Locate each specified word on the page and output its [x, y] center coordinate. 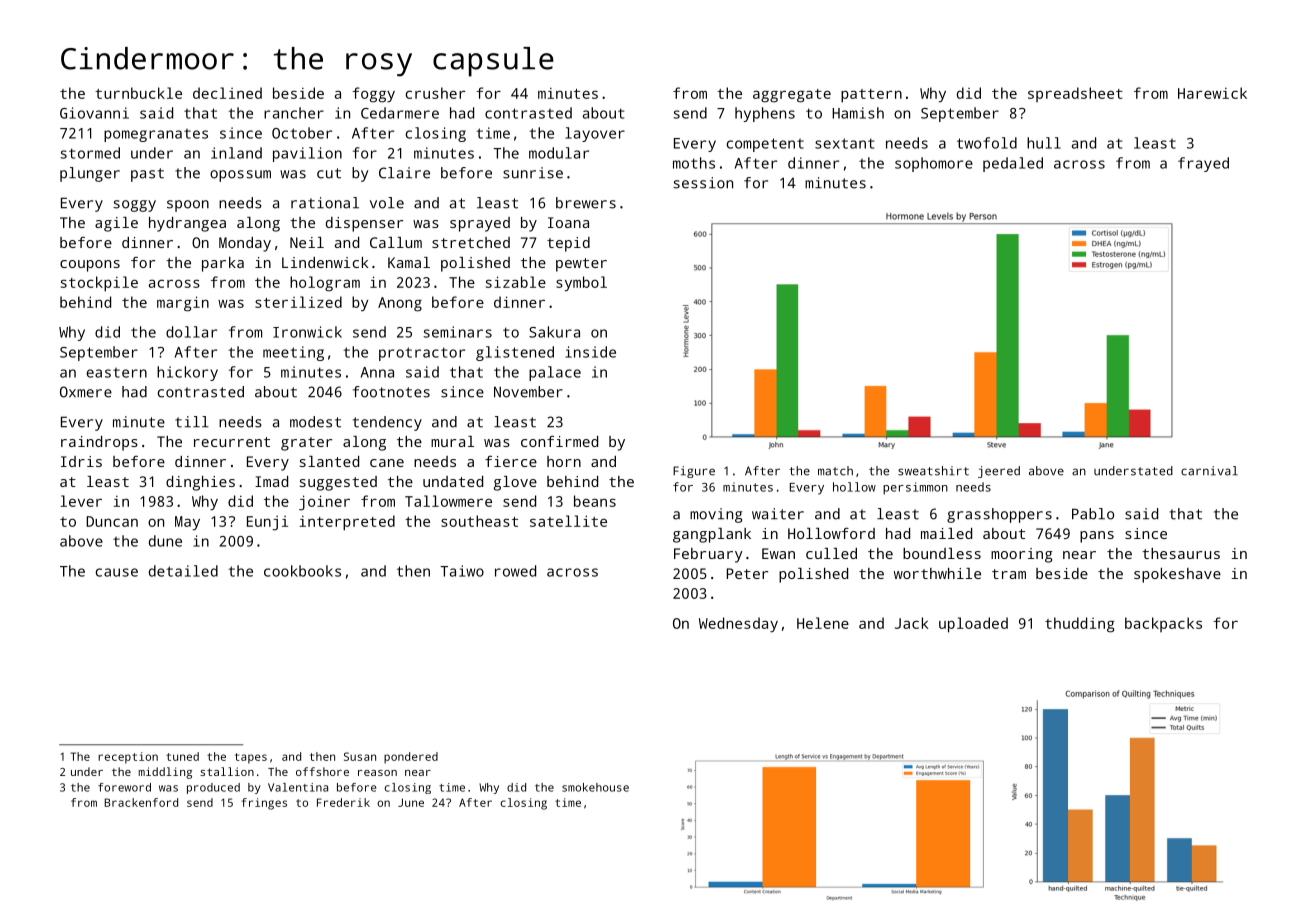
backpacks [1163, 624]
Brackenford [141, 802]
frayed [1203, 164]
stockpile [99, 284]
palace [555, 373]
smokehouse [595, 787]
